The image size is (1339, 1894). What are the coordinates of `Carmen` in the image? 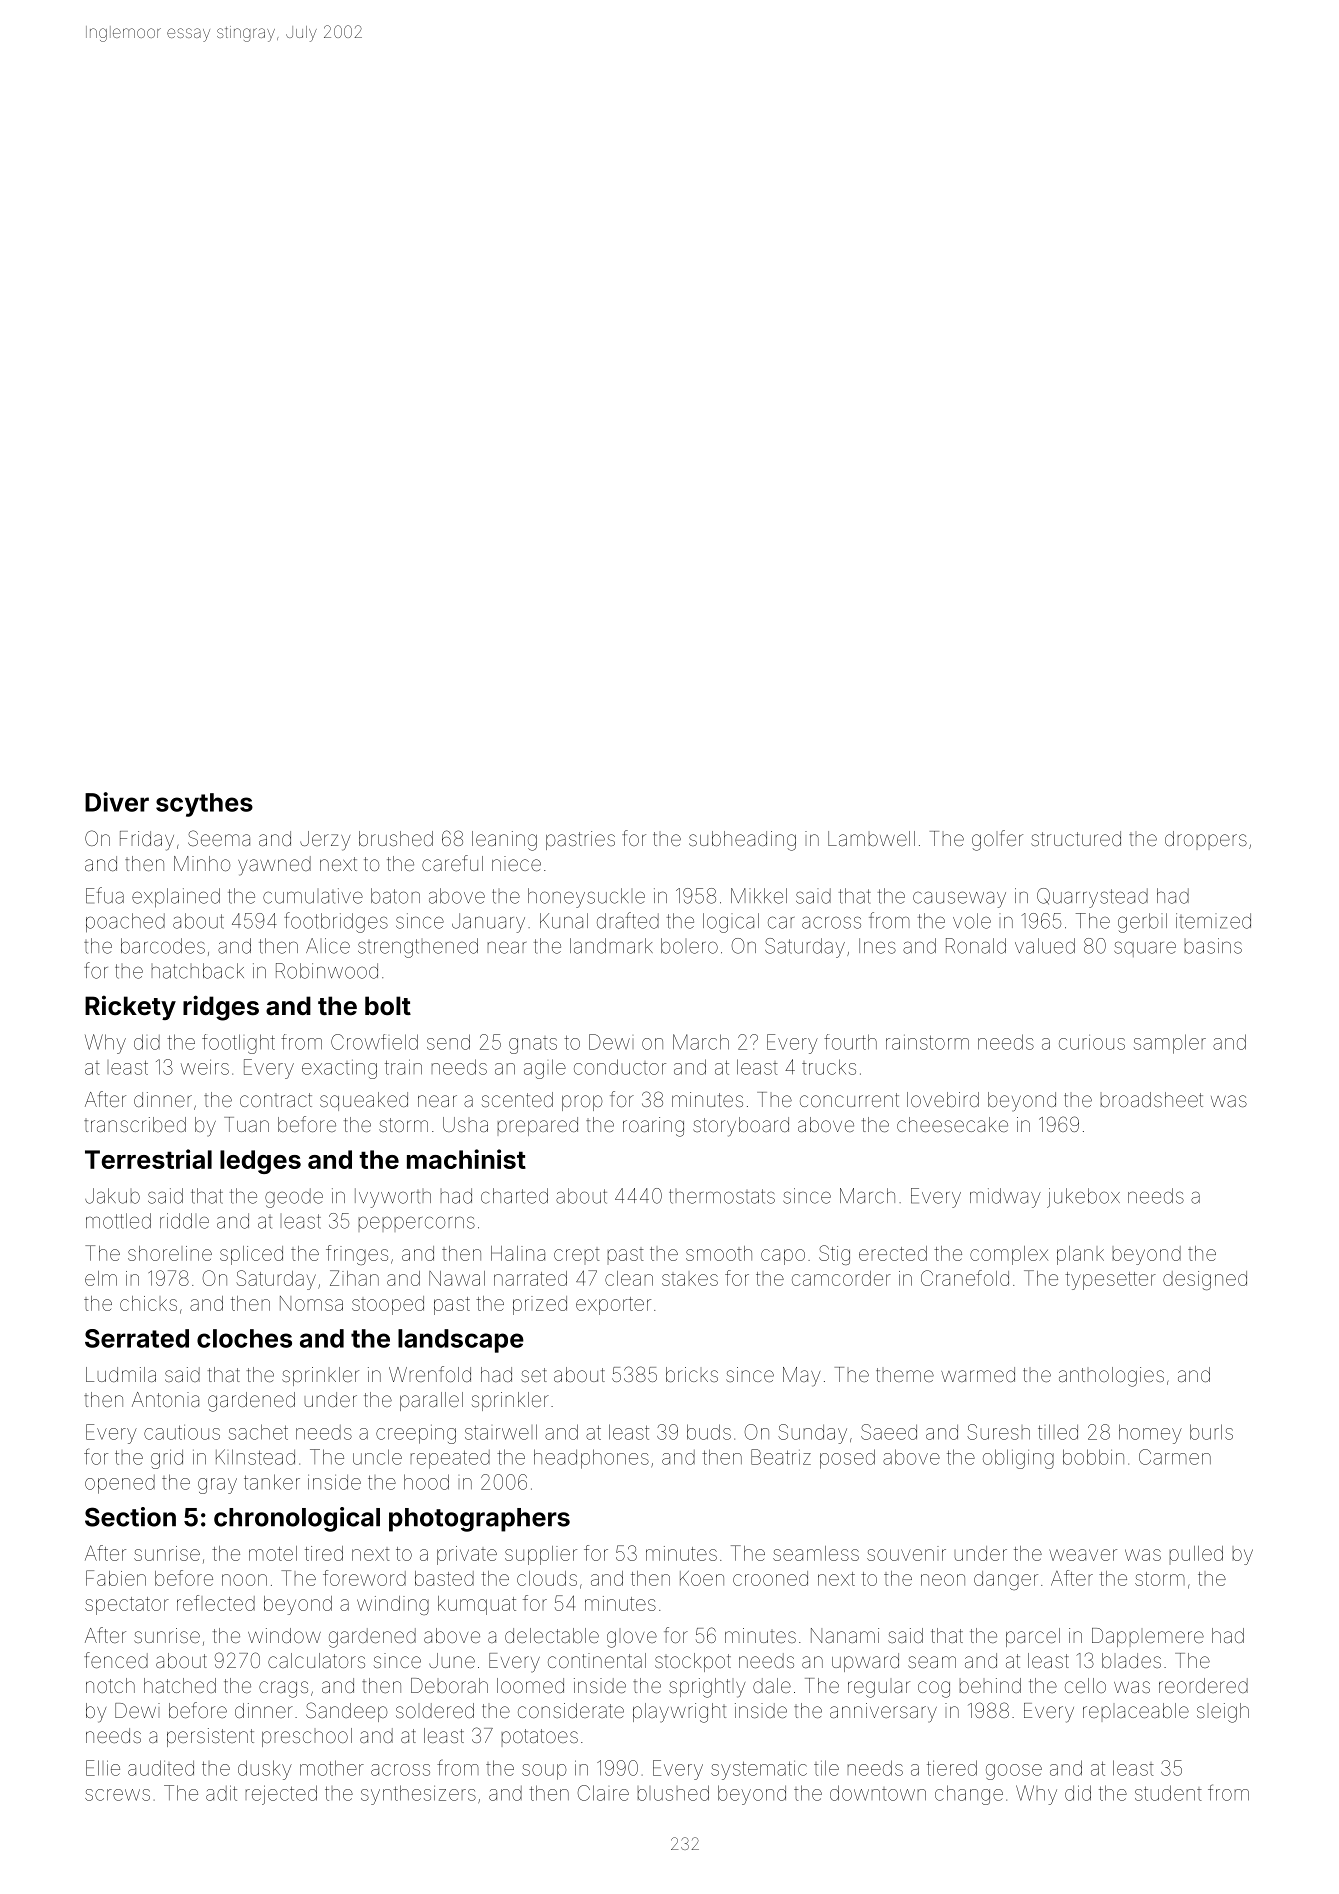 It's located at (1175, 1457).
